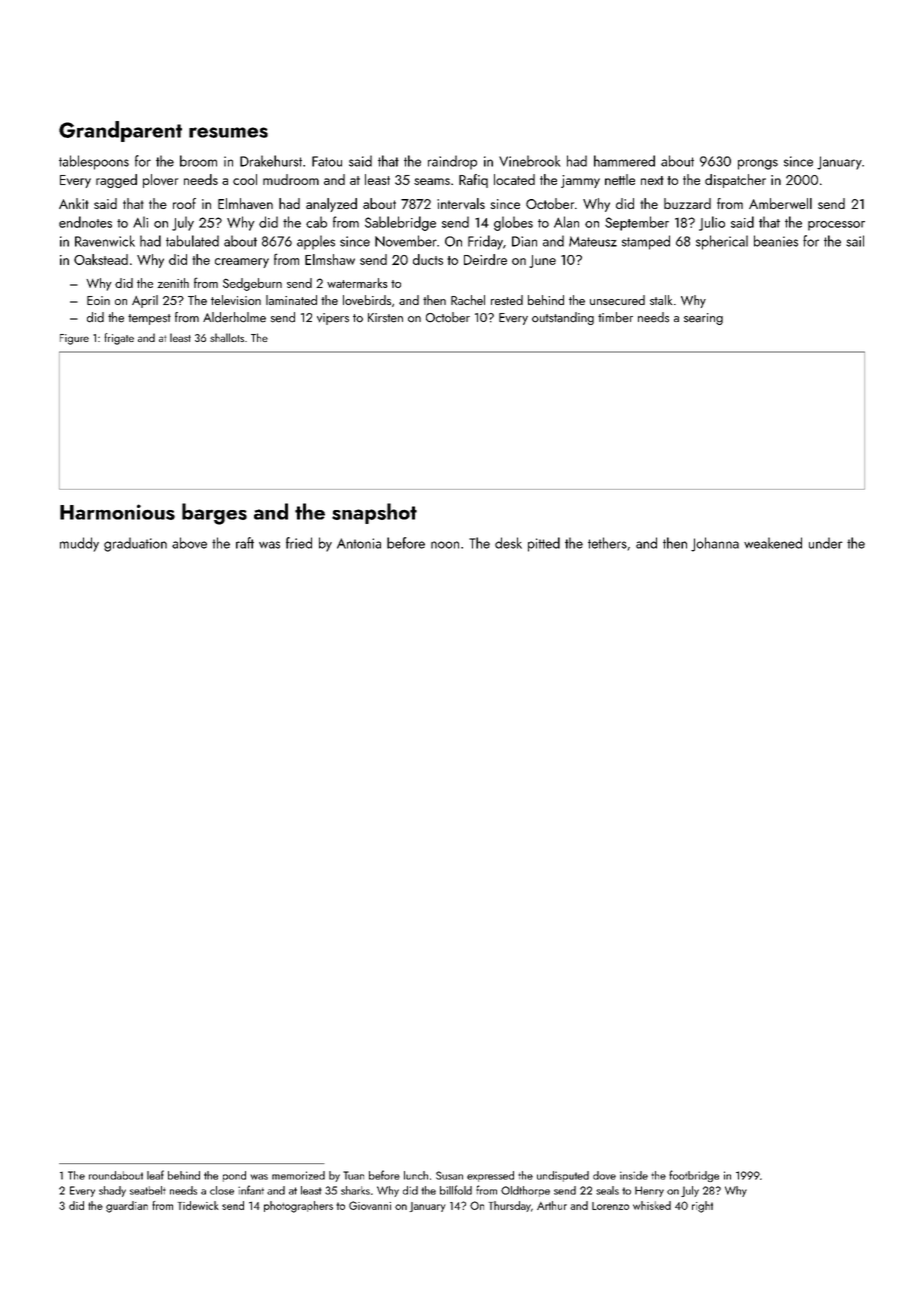 The image size is (924, 1308). Describe the element at coordinates (490, 1176) in the image. I see `expressed` at that location.
